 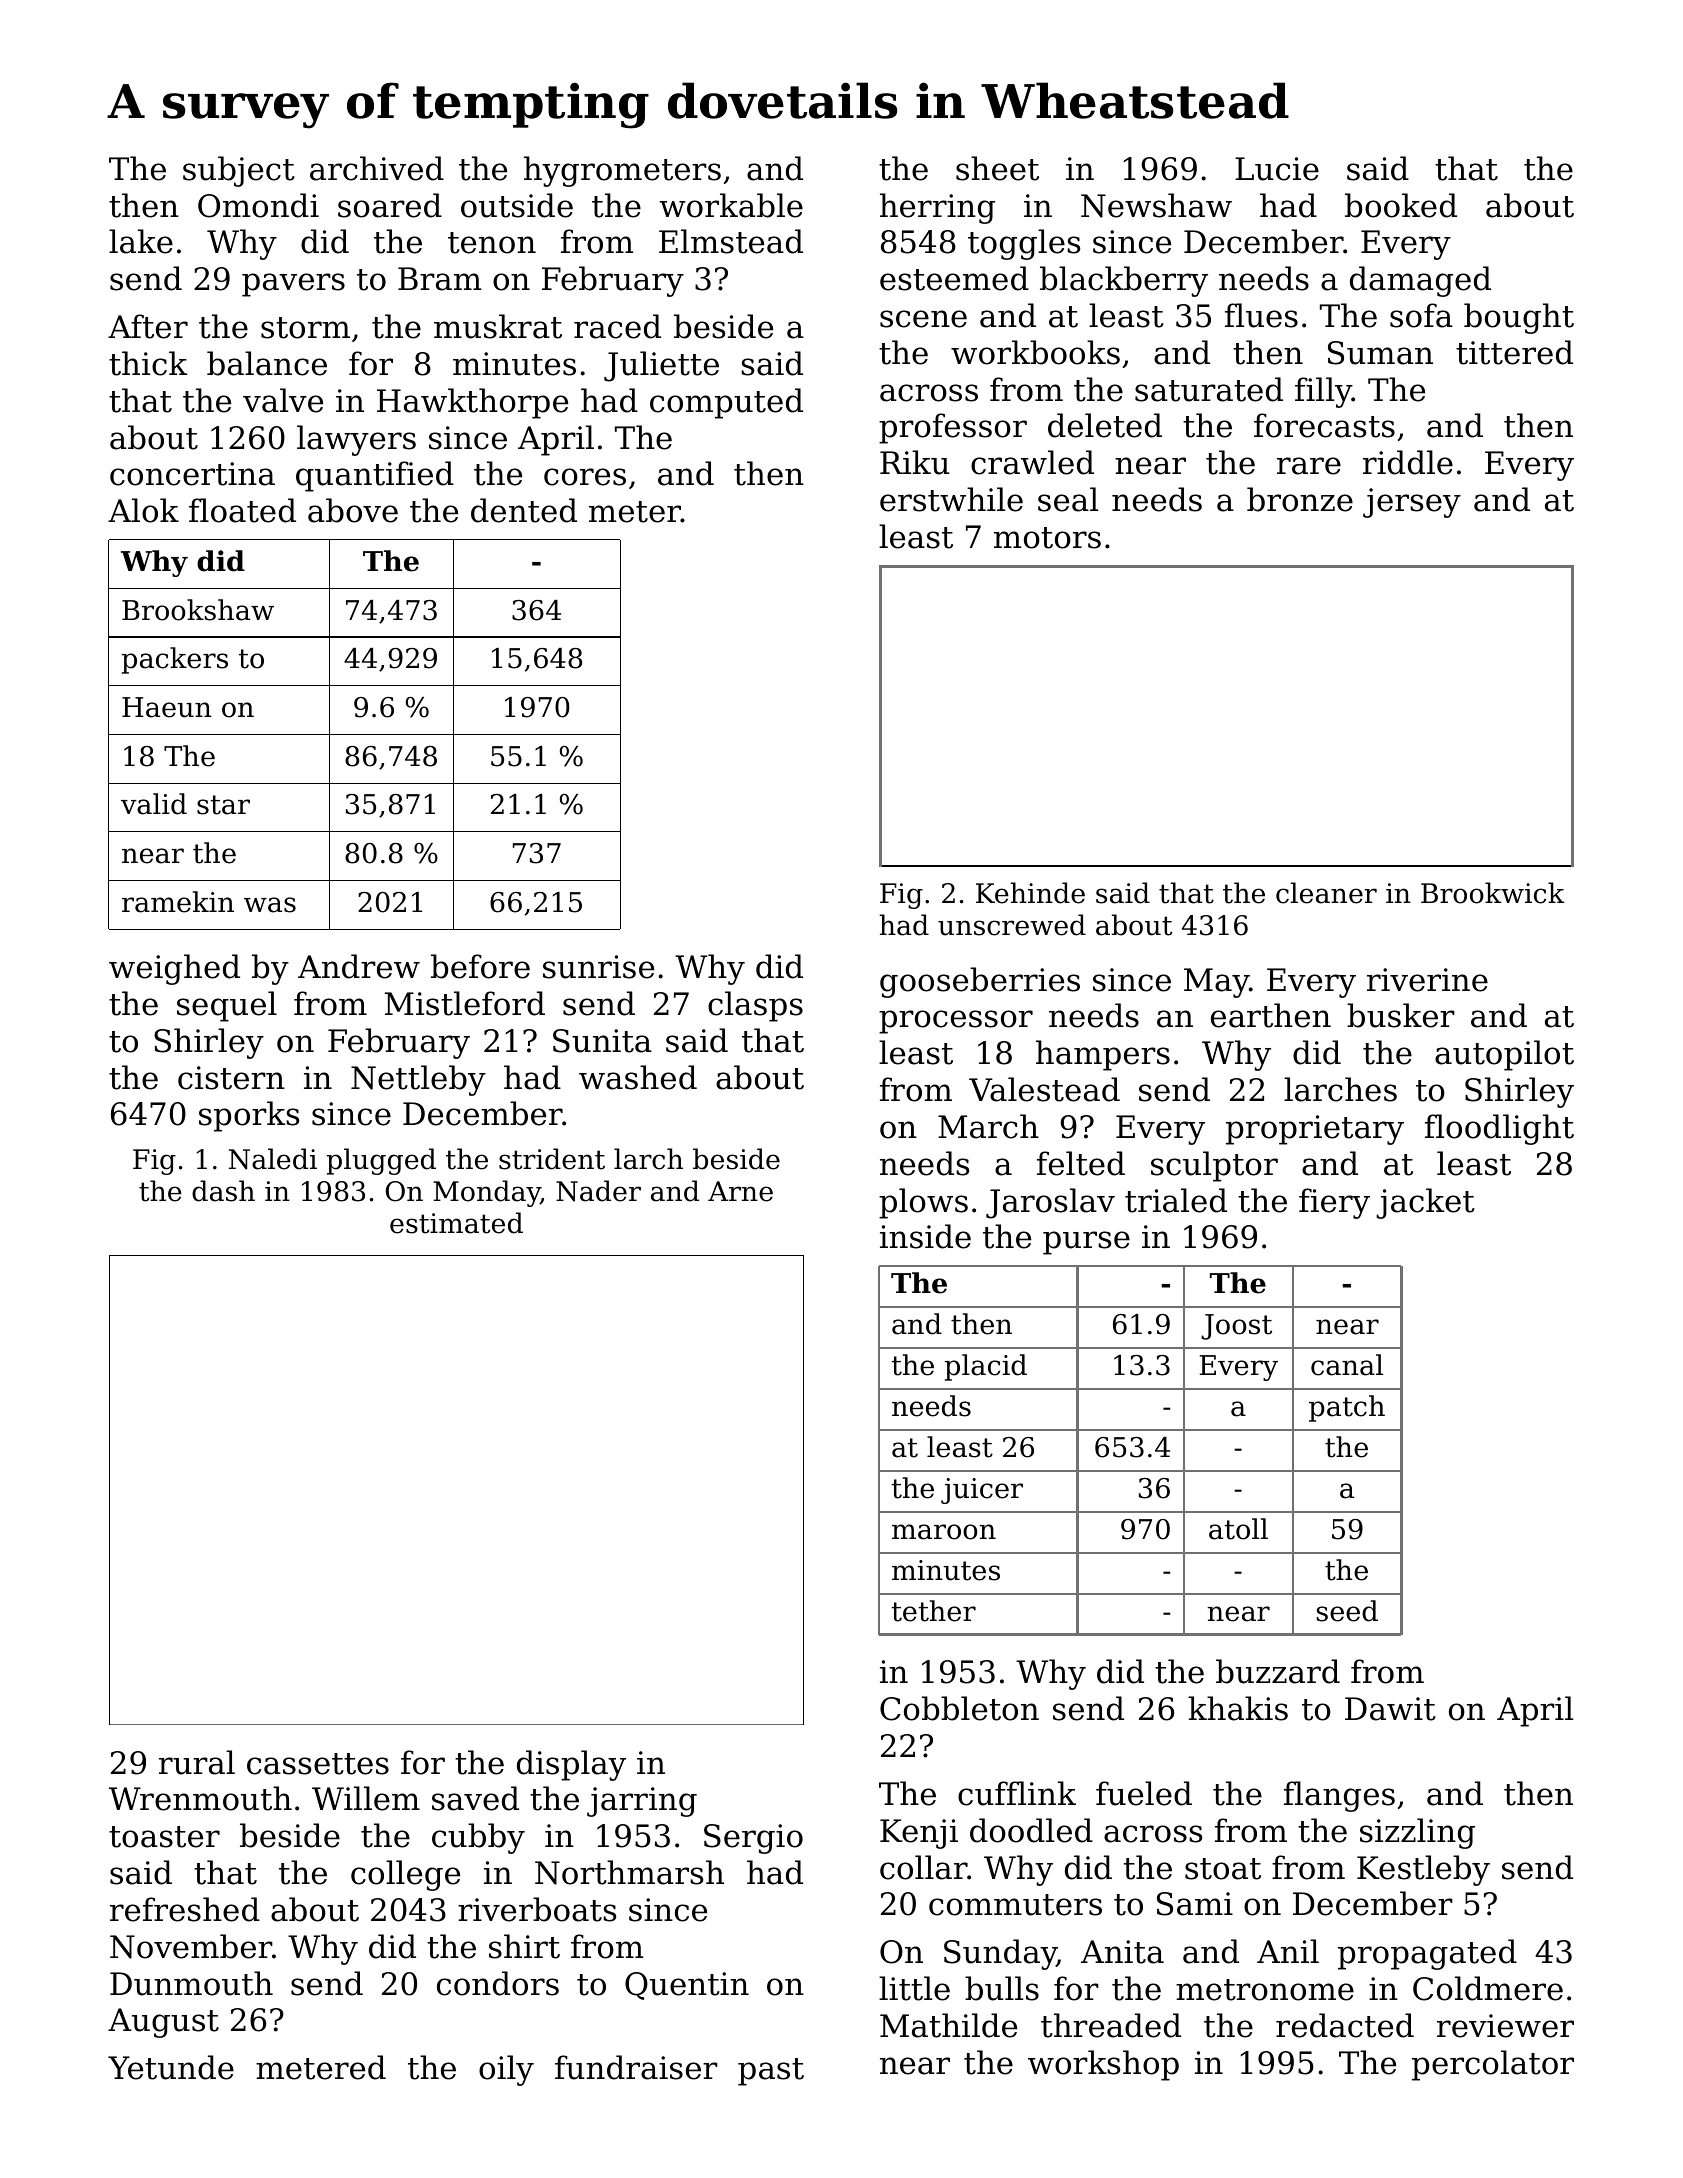 What do you see at coordinates (771, 2072) in the image?
I see `past` at bounding box center [771, 2072].
